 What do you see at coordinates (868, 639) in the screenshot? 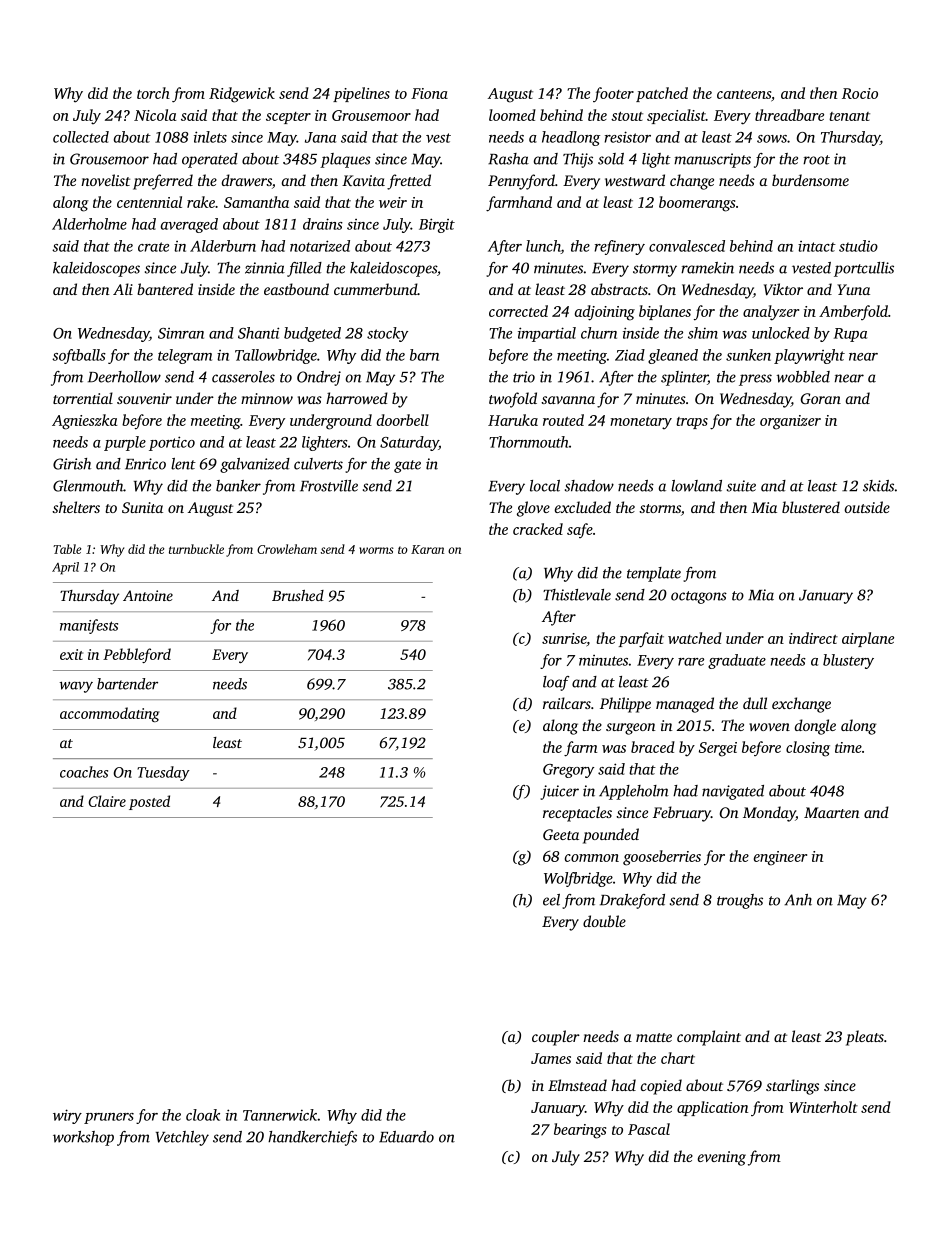
I see `airplane` at bounding box center [868, 639].
